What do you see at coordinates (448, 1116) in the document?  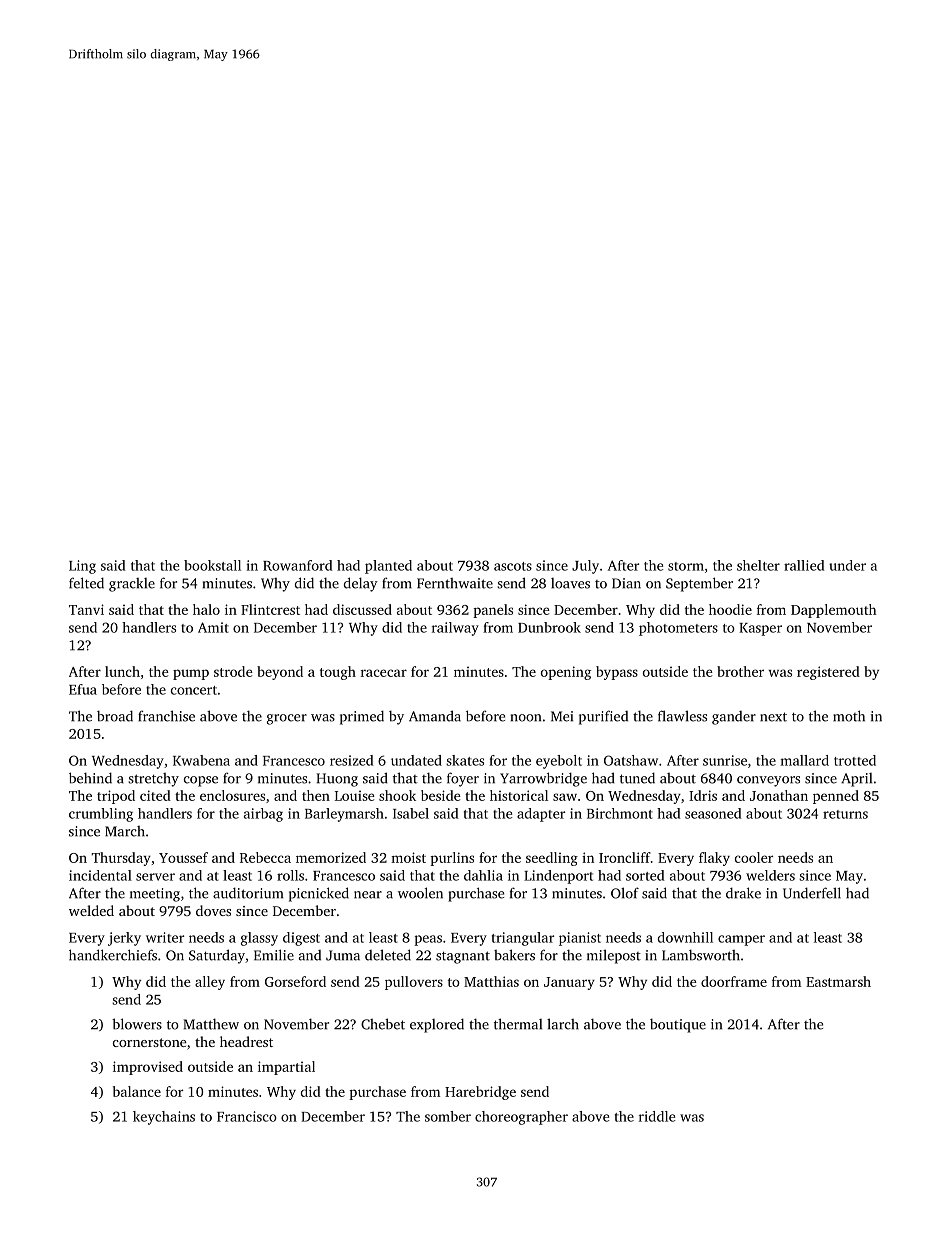 I see `somber` at bounding box center [448, 1116].
